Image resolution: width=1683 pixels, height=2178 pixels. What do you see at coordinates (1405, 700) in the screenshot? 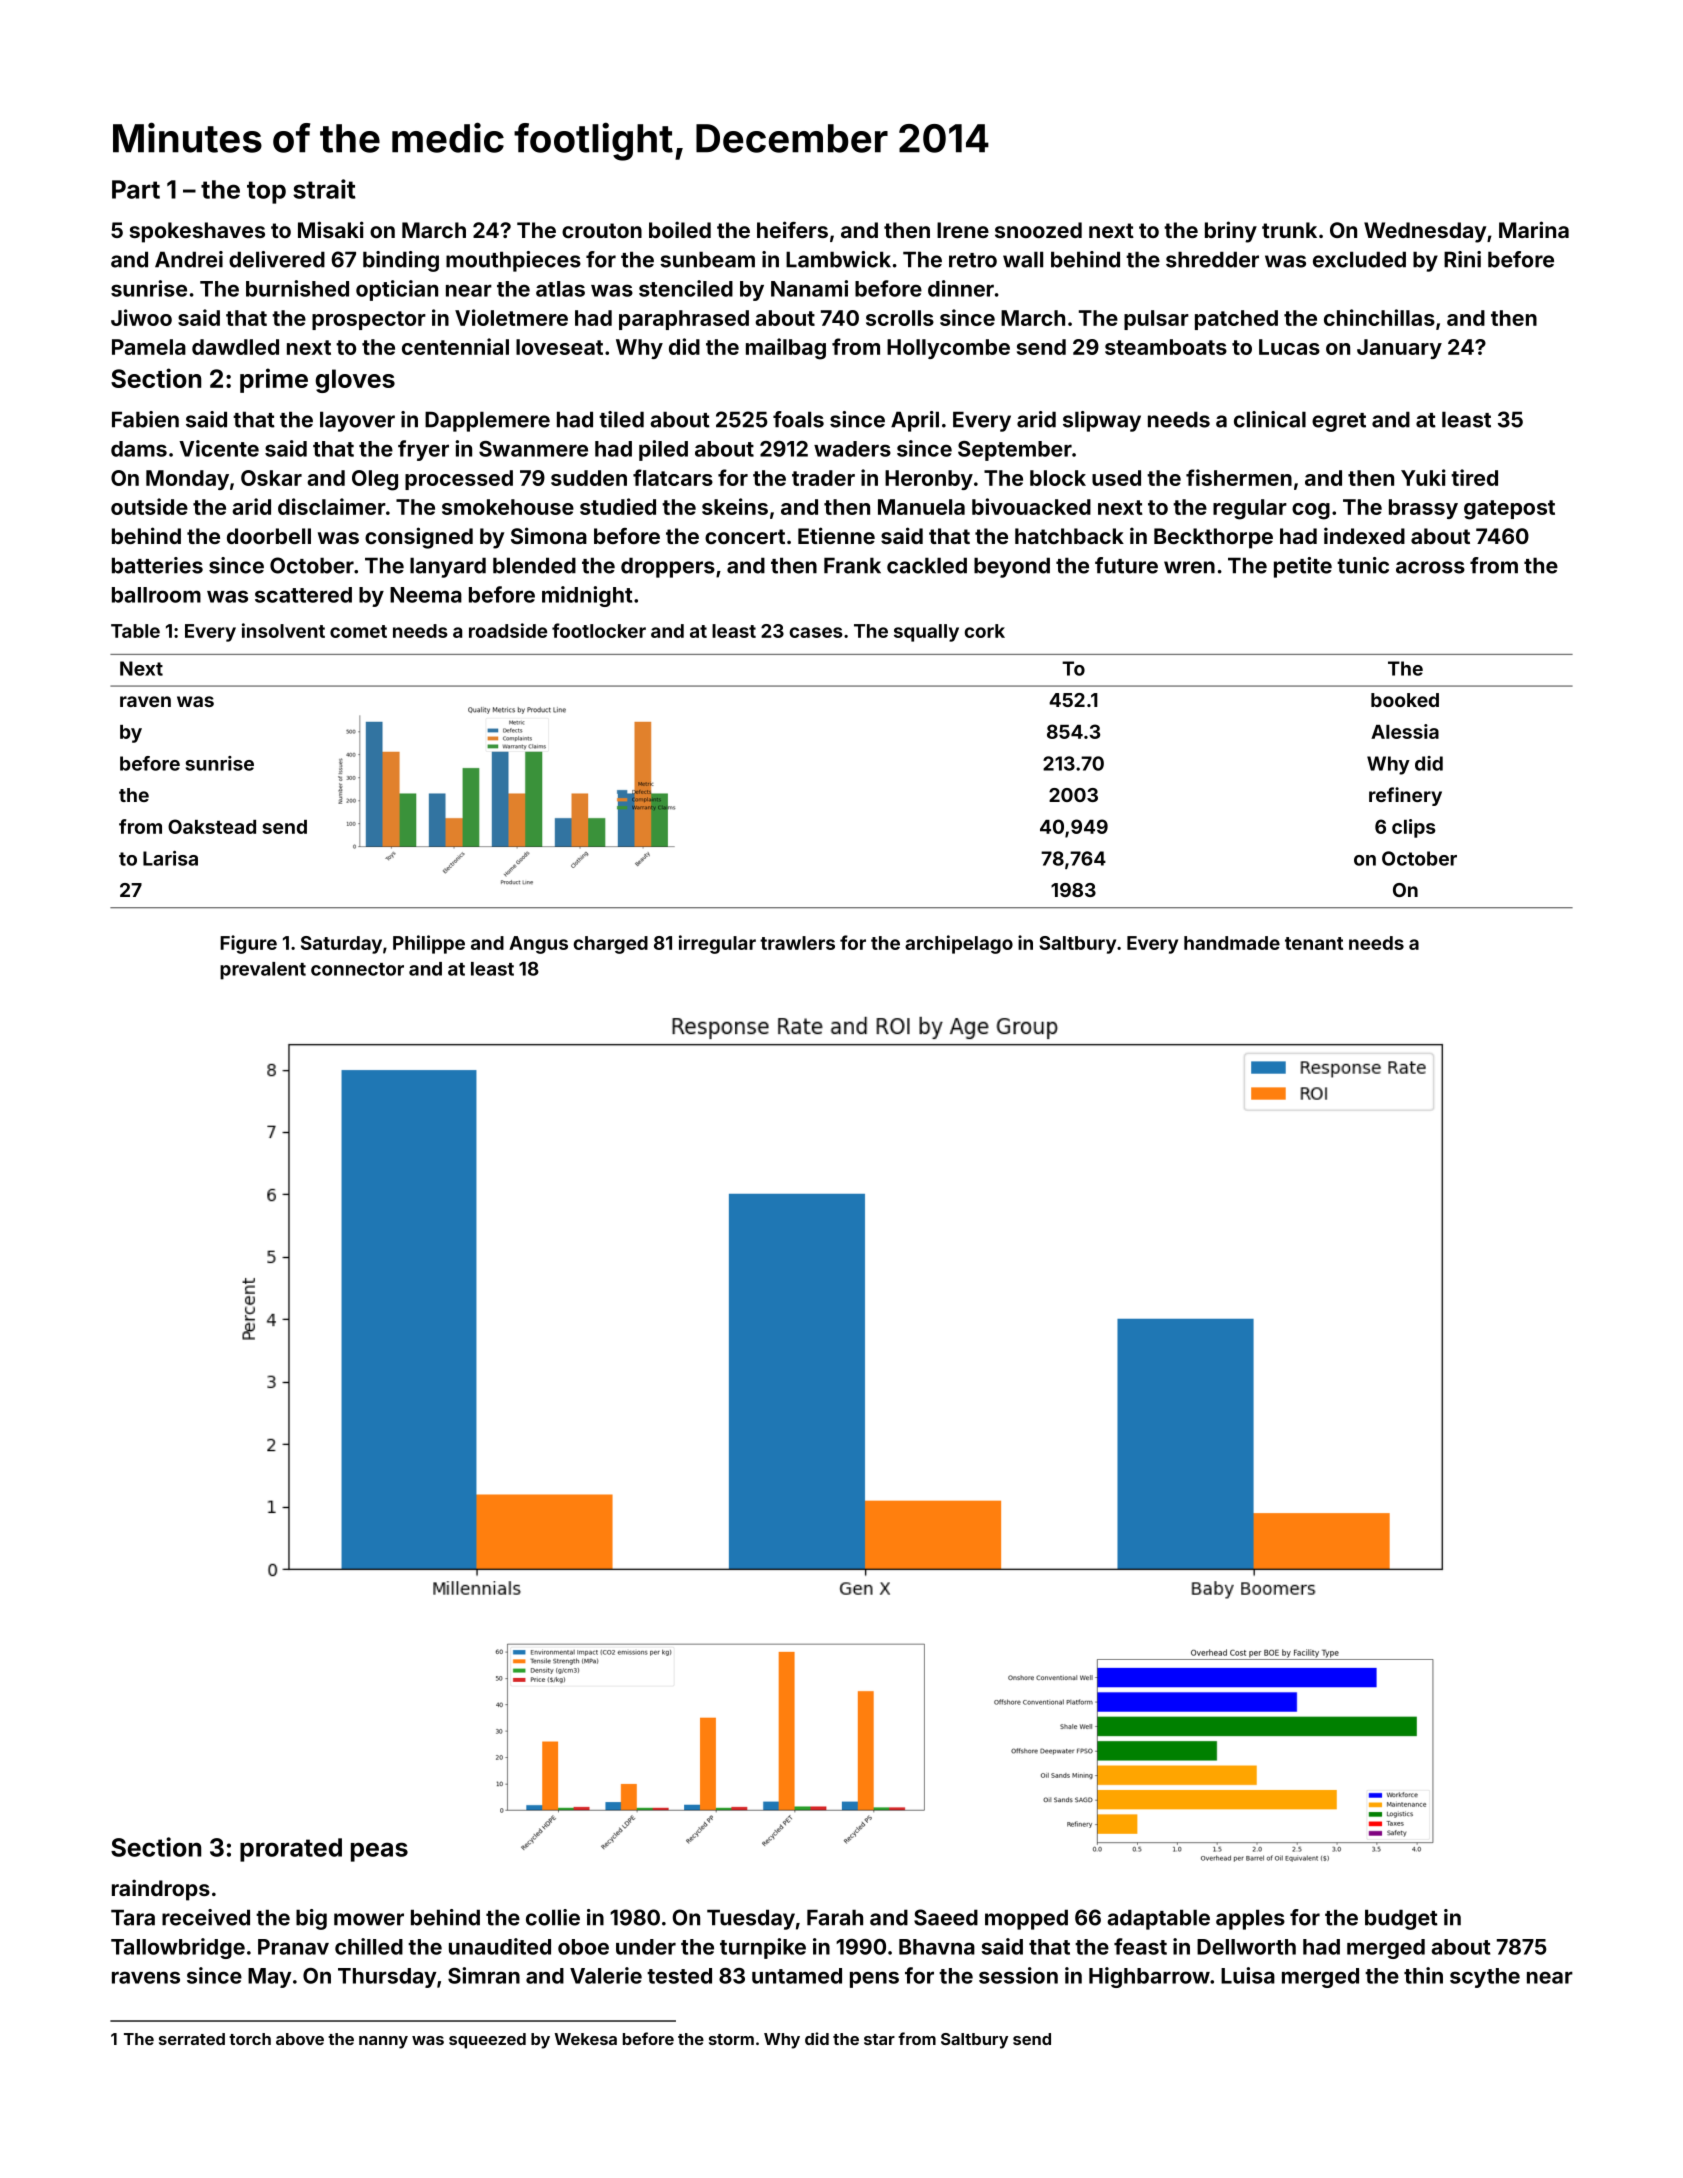
I see `booked` at bounding box center [1405, 700].
